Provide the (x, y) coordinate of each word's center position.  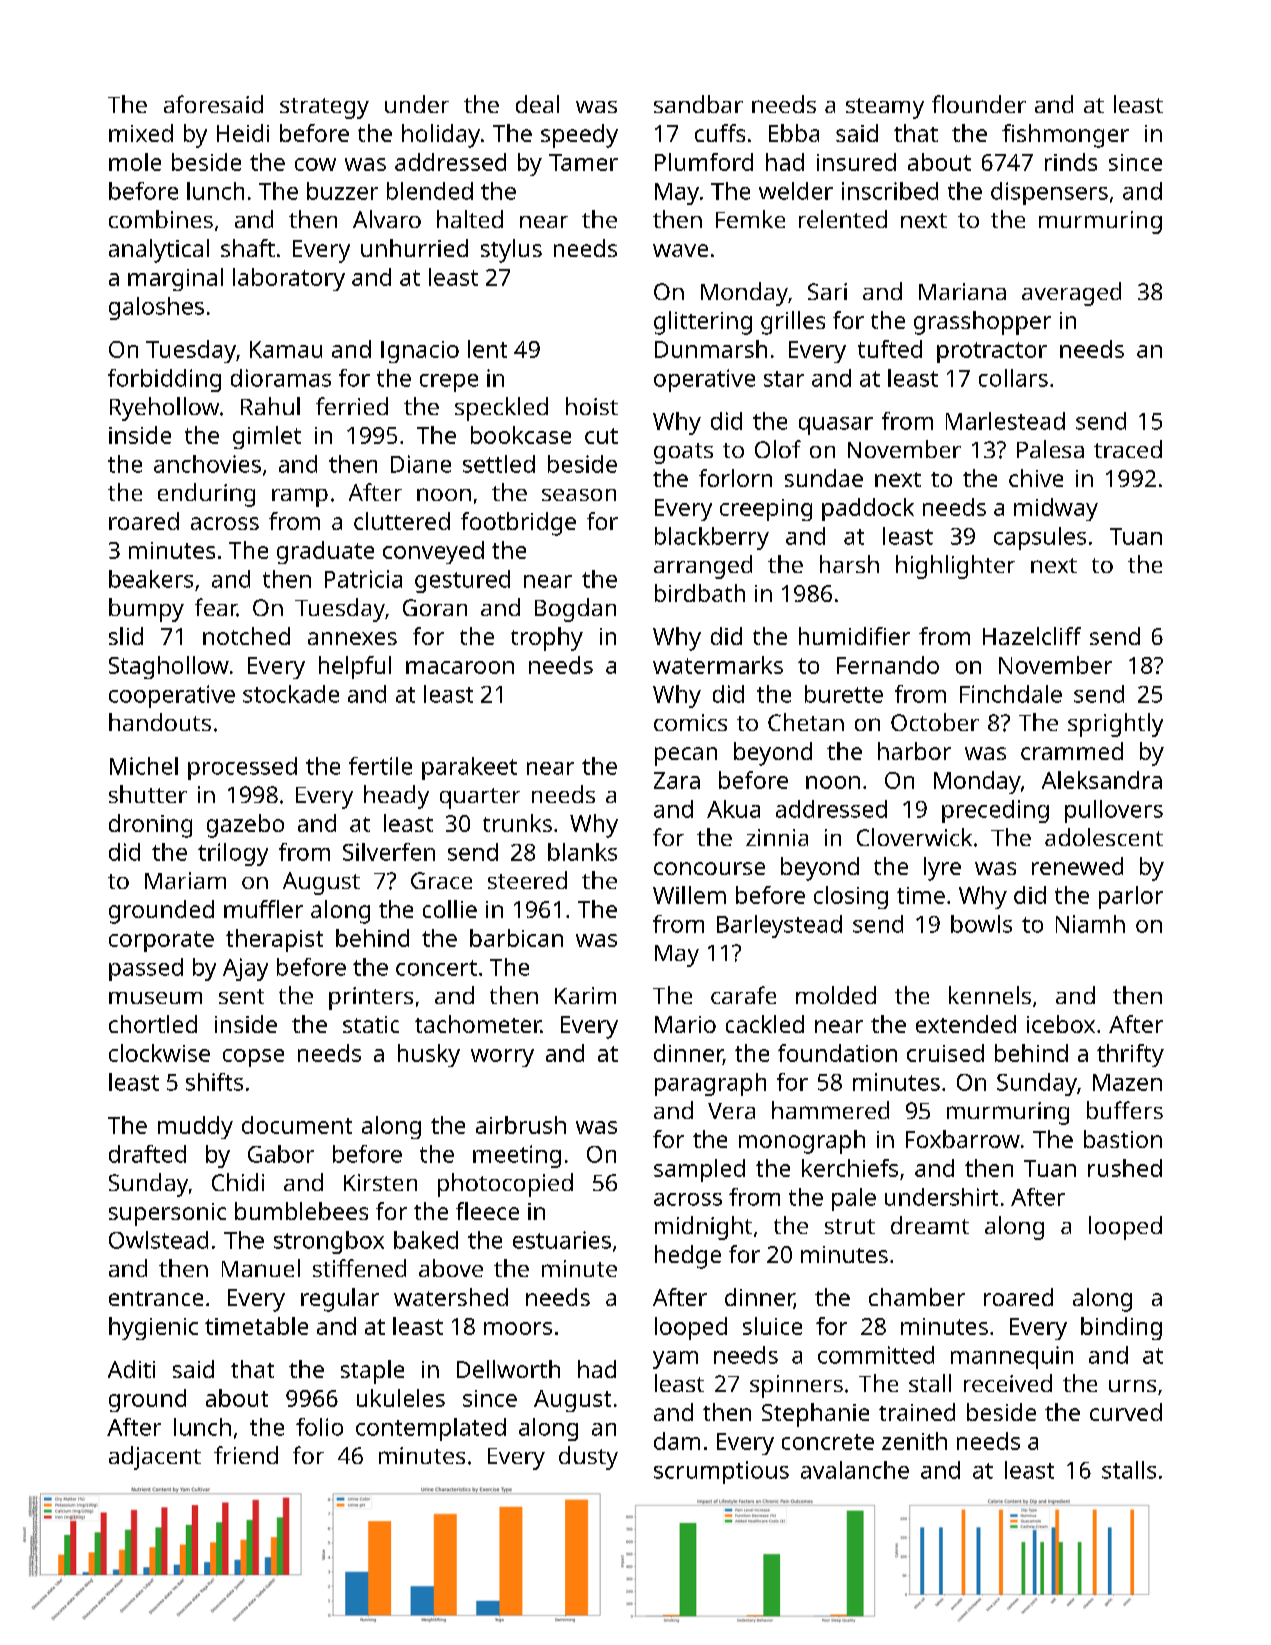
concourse (709, 868)
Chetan (806, 722)
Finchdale (1011, 694)
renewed (1077, 866)
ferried (352, 406)
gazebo (245, 826)
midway (1056, 509)
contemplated (431, 1429)
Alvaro (387, 219)
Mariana (962, 291)
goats (683, 453)
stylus (511, 251)
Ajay (245, 969)
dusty (588, 1458)
